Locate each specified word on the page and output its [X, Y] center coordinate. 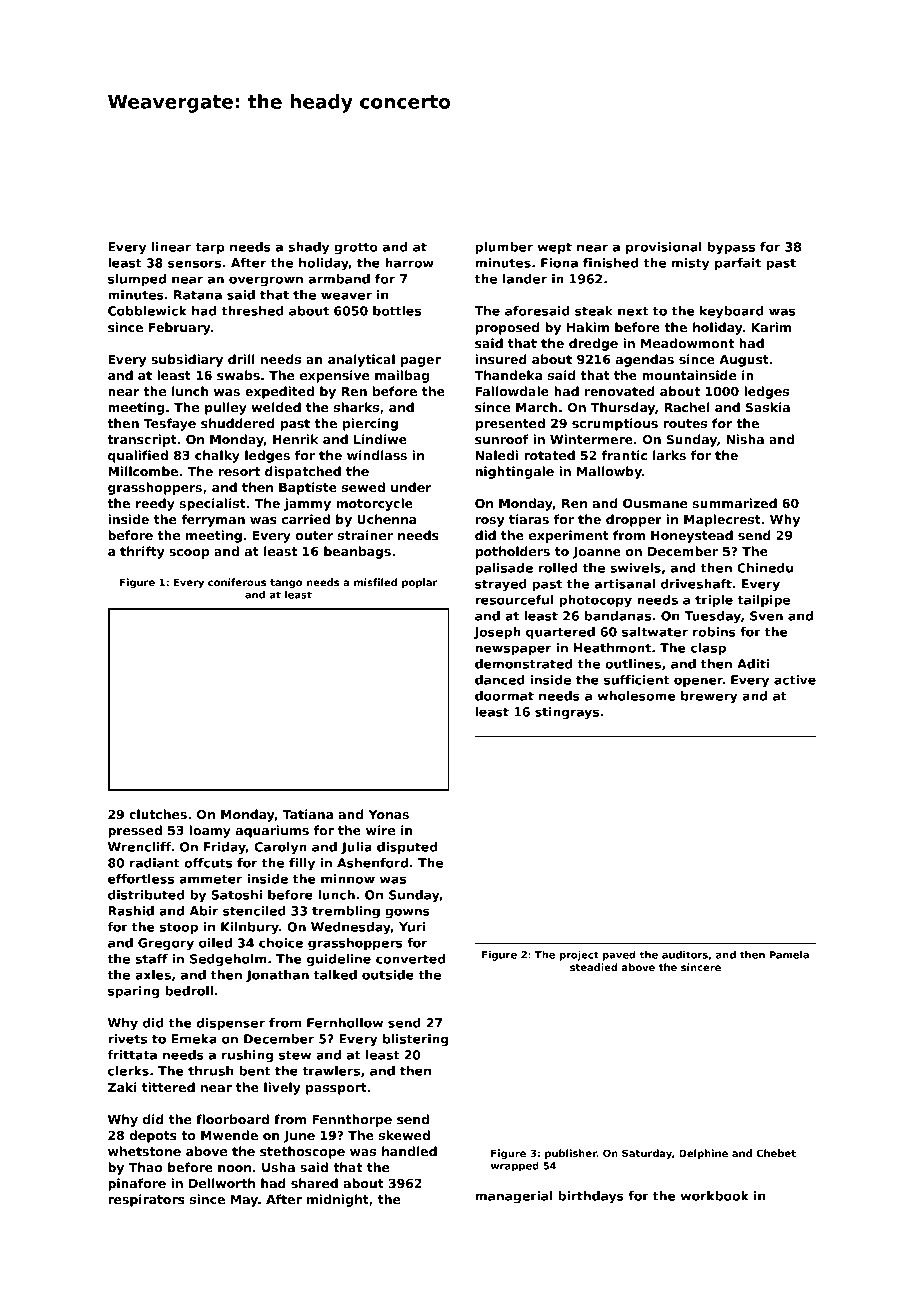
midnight [338, 1200]
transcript [142, 440]
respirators [146, 1200]
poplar [420, 583]
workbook [715, 1196]
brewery [709, 697]
